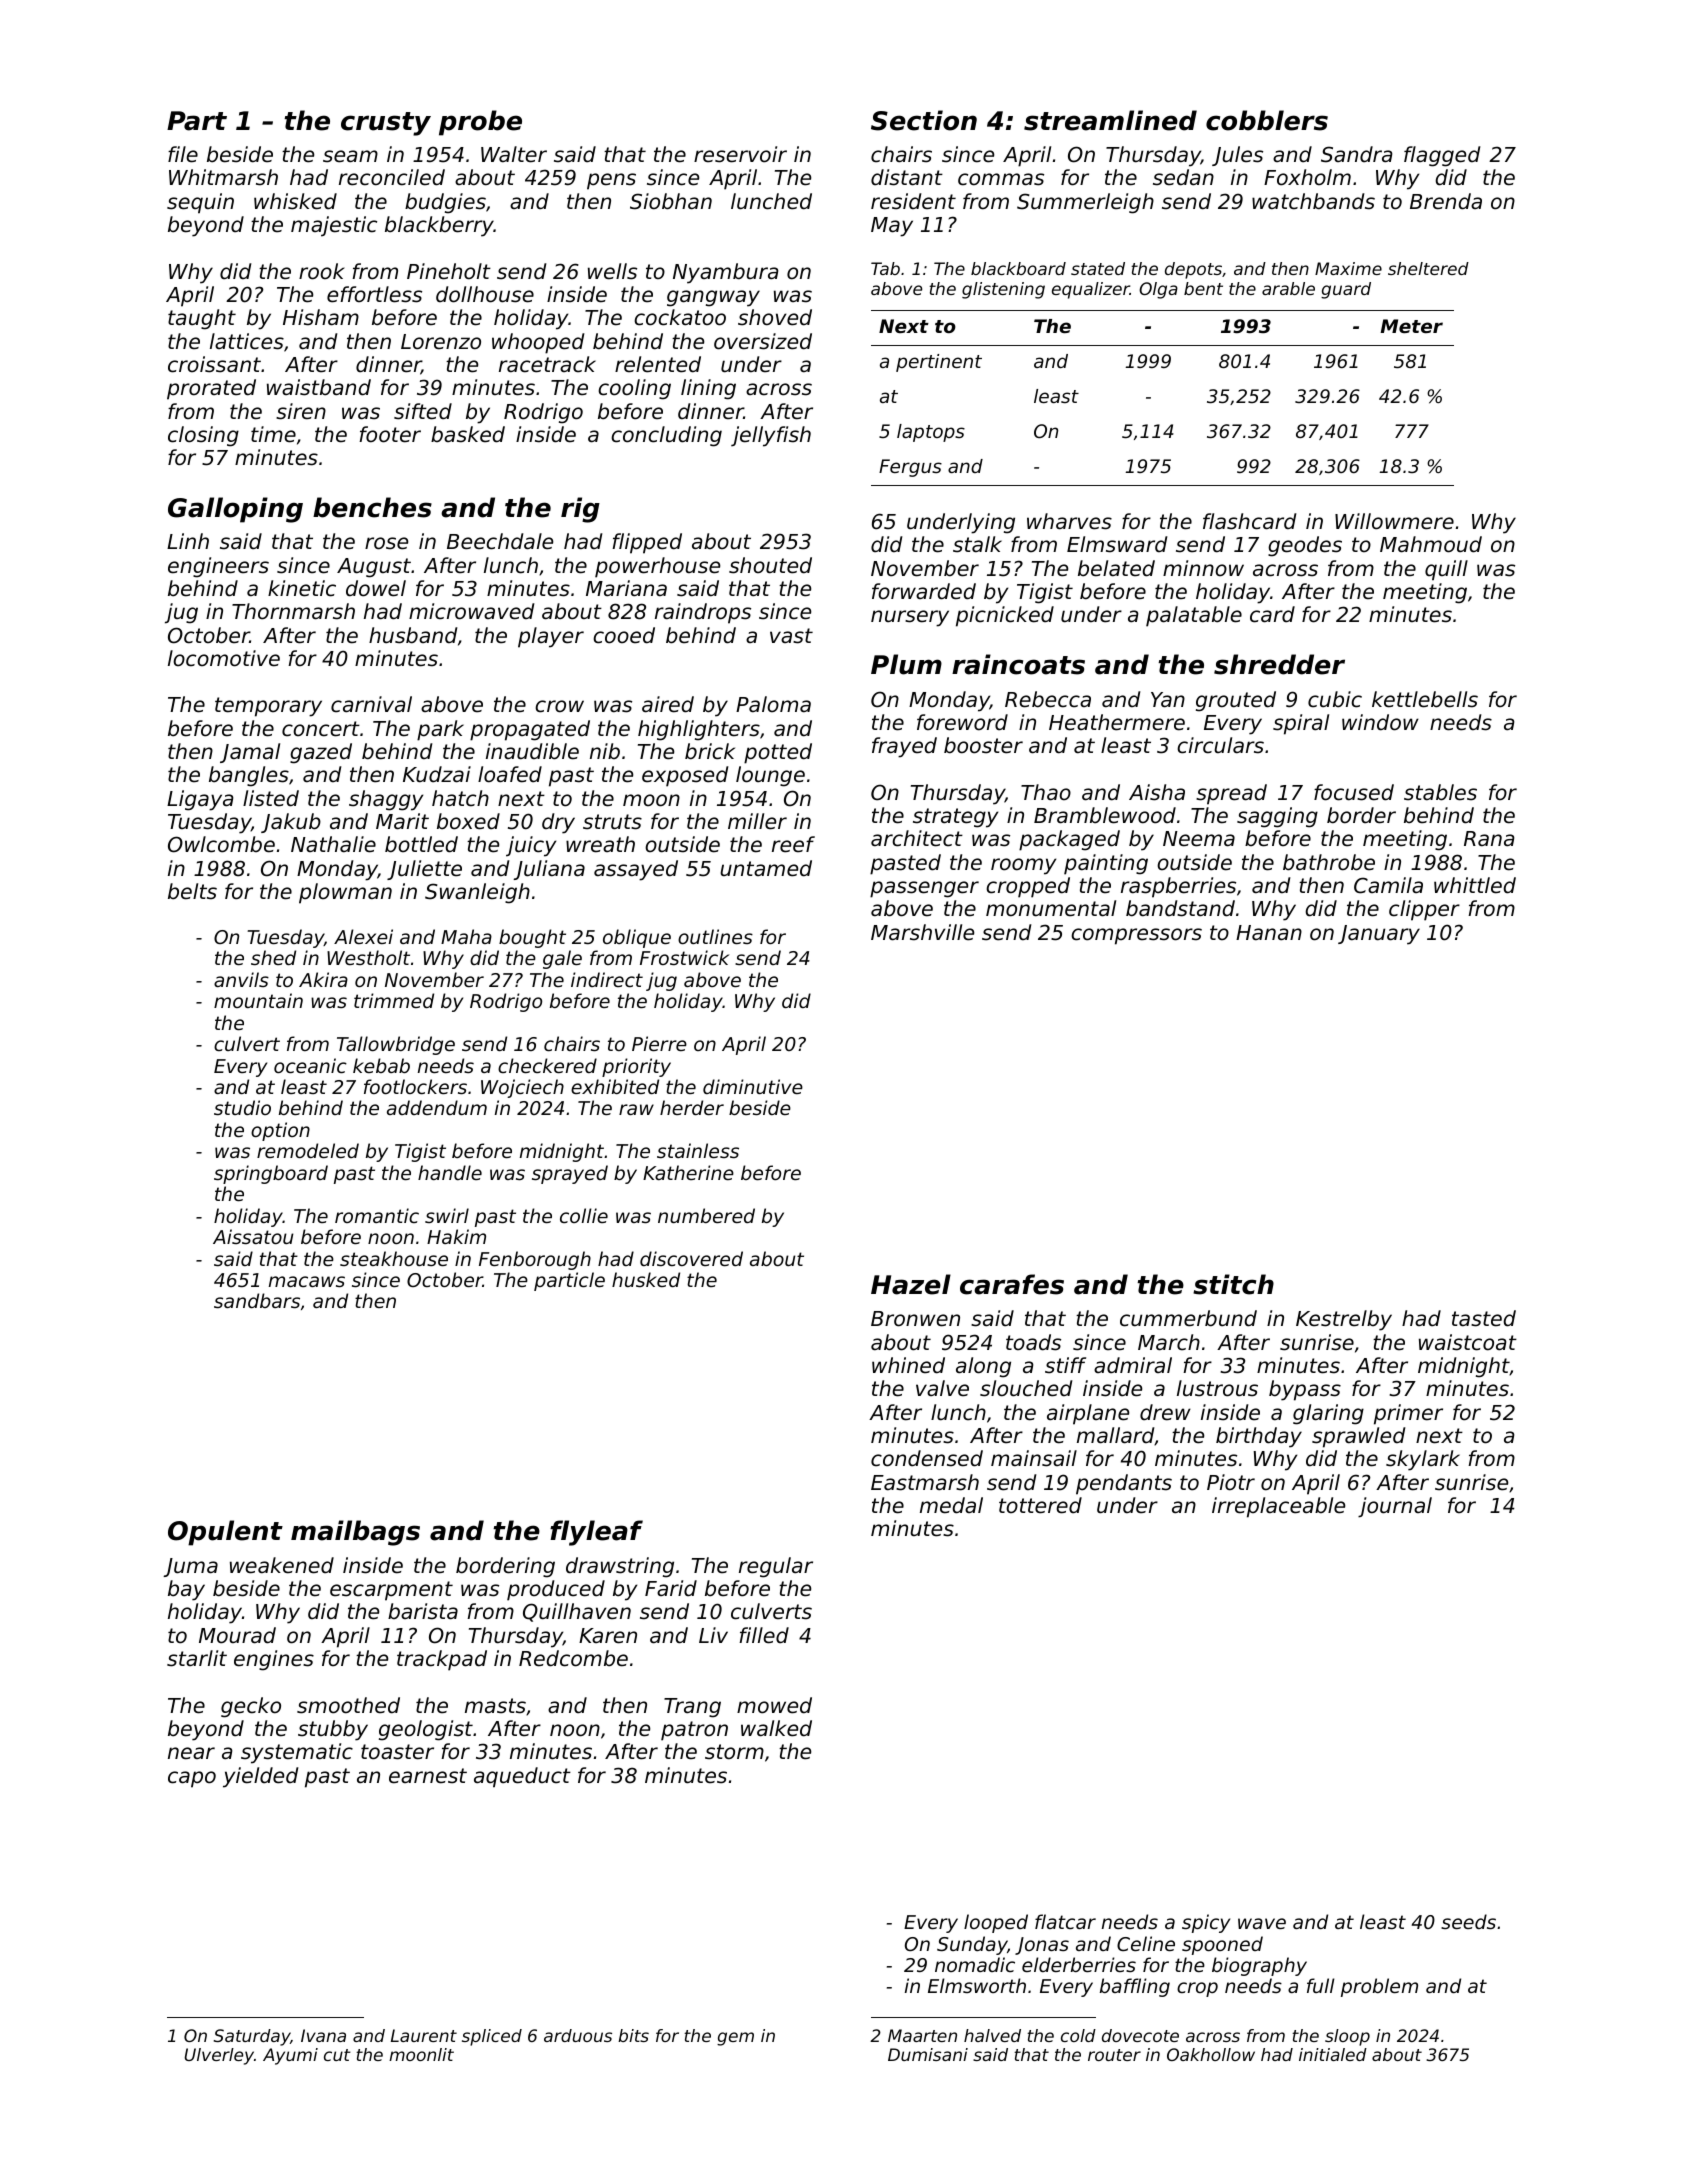 This screenshot has height=2178, width=1683. Describe the element at coordinates (224, 658) in the screenshot. I see `locomotive` at that location.
